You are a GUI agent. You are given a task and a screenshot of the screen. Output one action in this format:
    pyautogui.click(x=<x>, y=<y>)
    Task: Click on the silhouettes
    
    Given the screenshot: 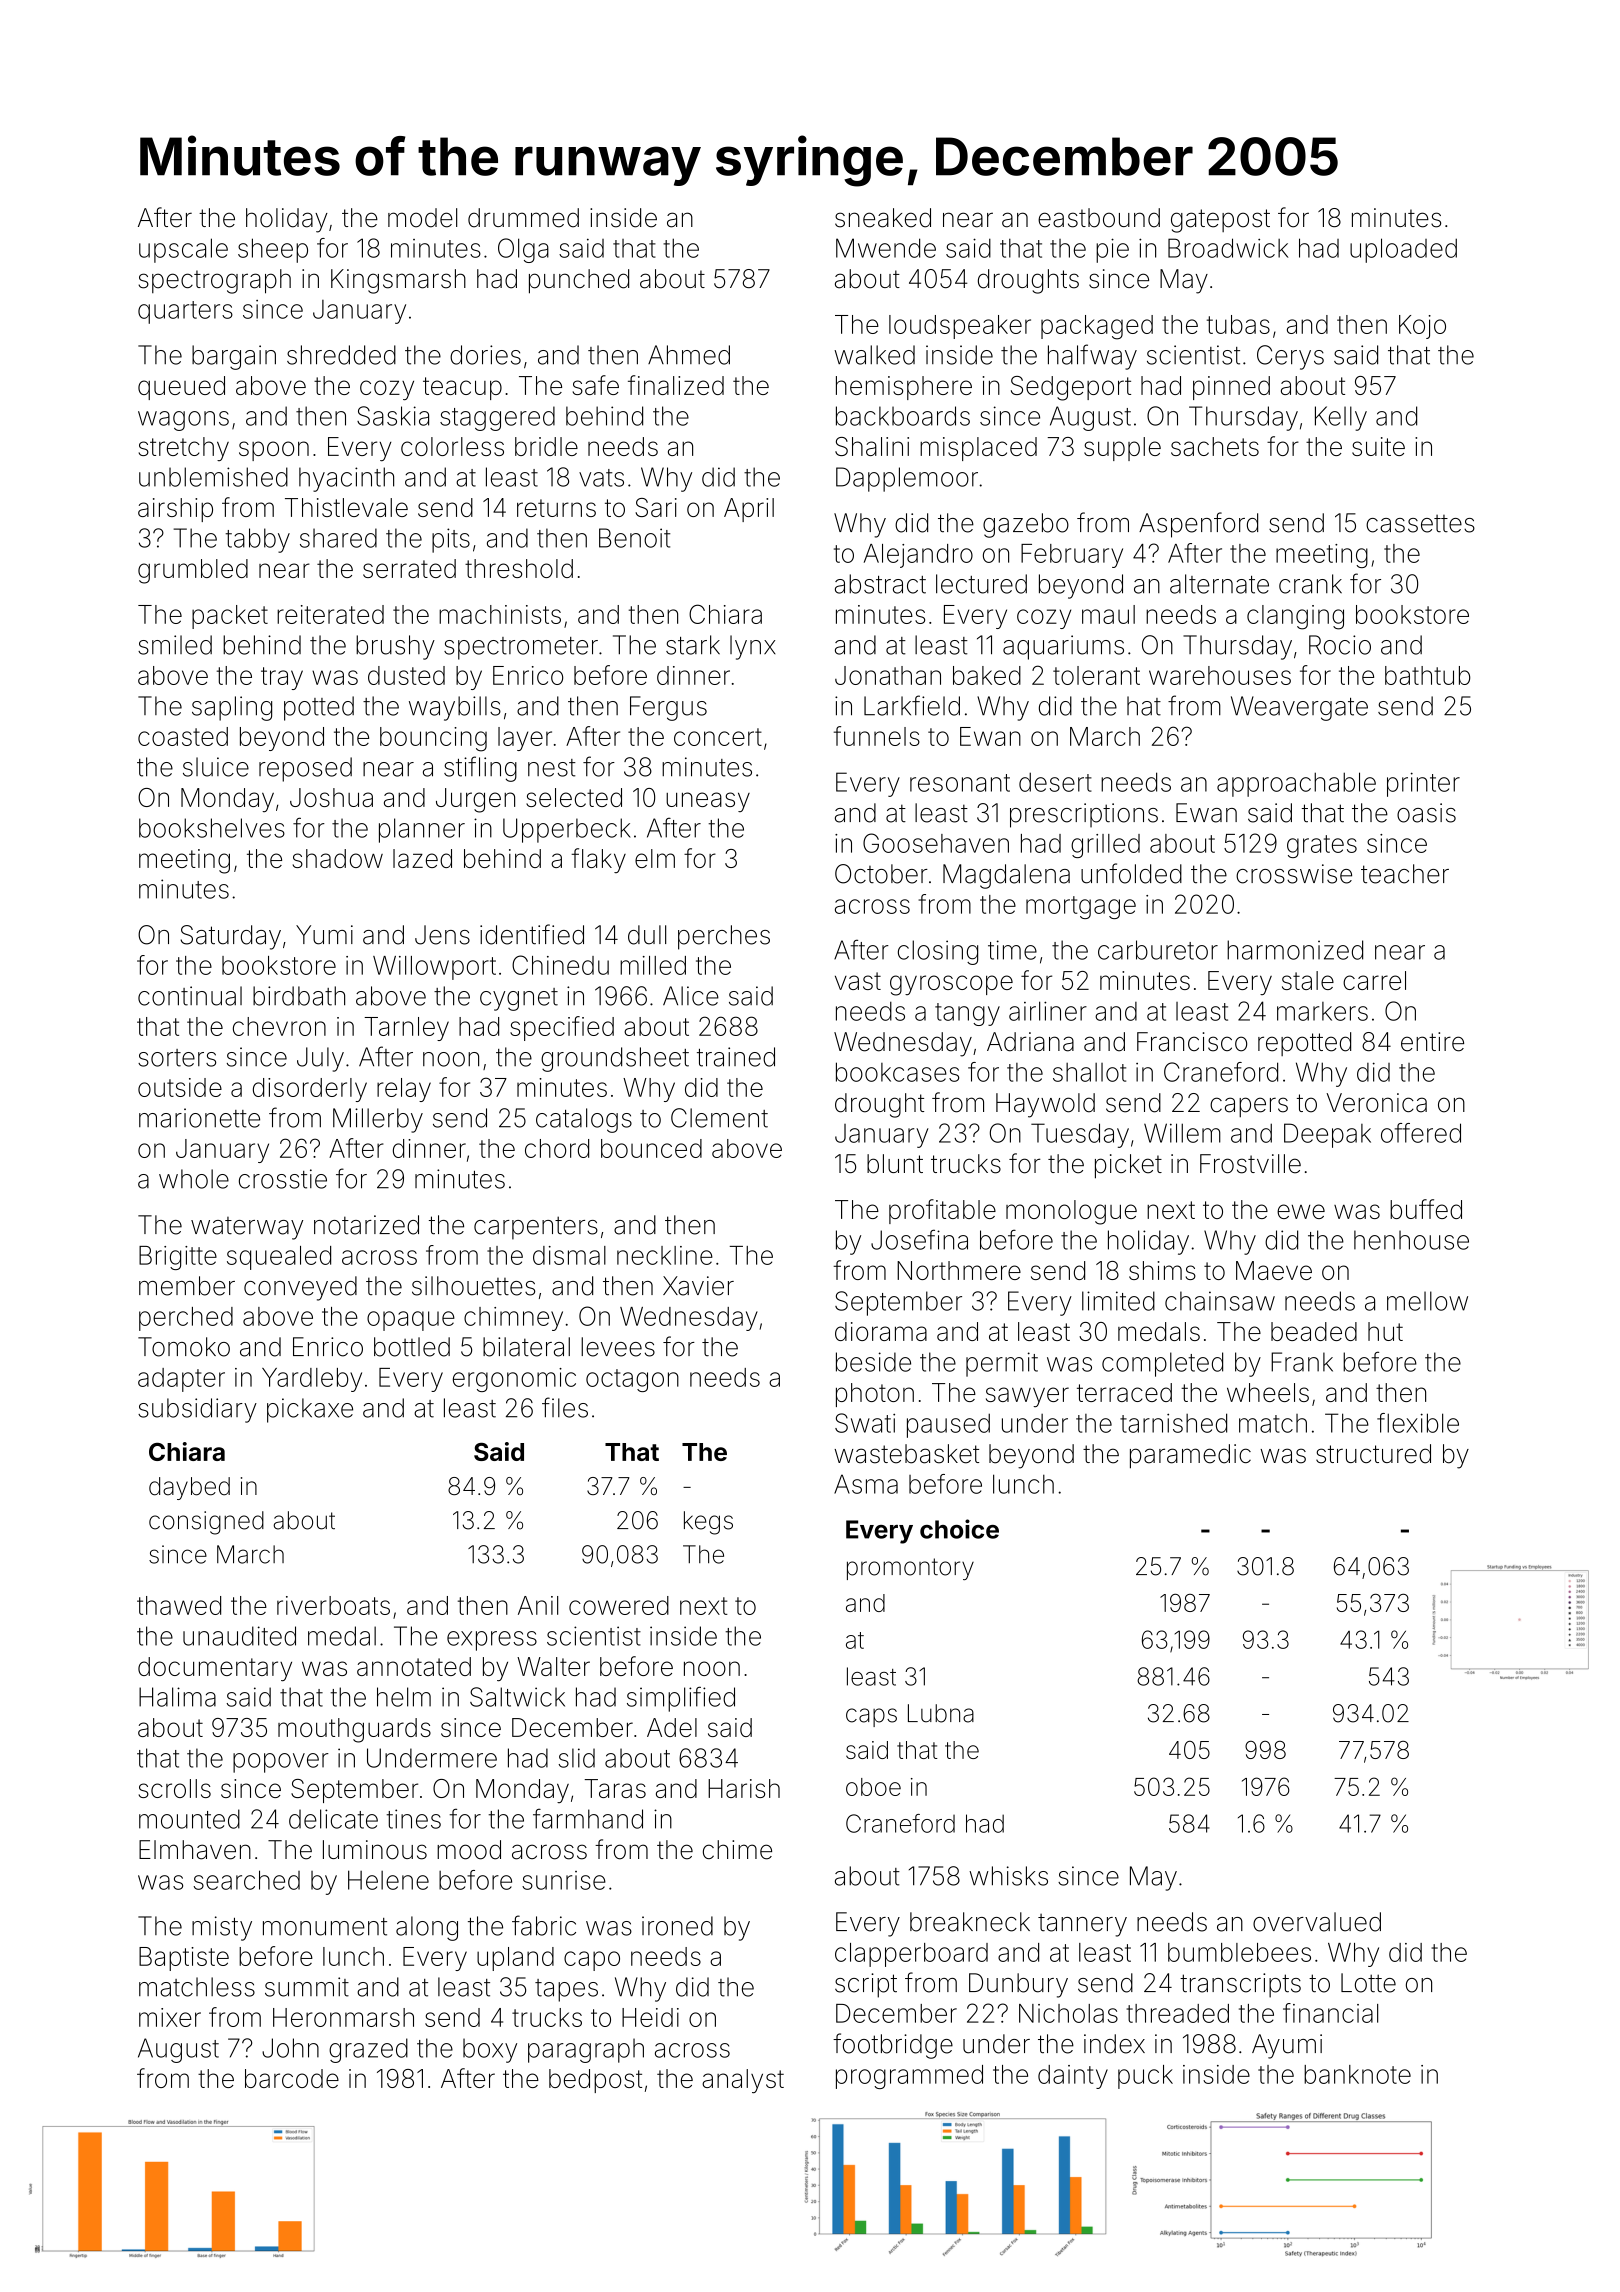 What is the action you would take?
    pyautogui.click(x=473, y=1286)
